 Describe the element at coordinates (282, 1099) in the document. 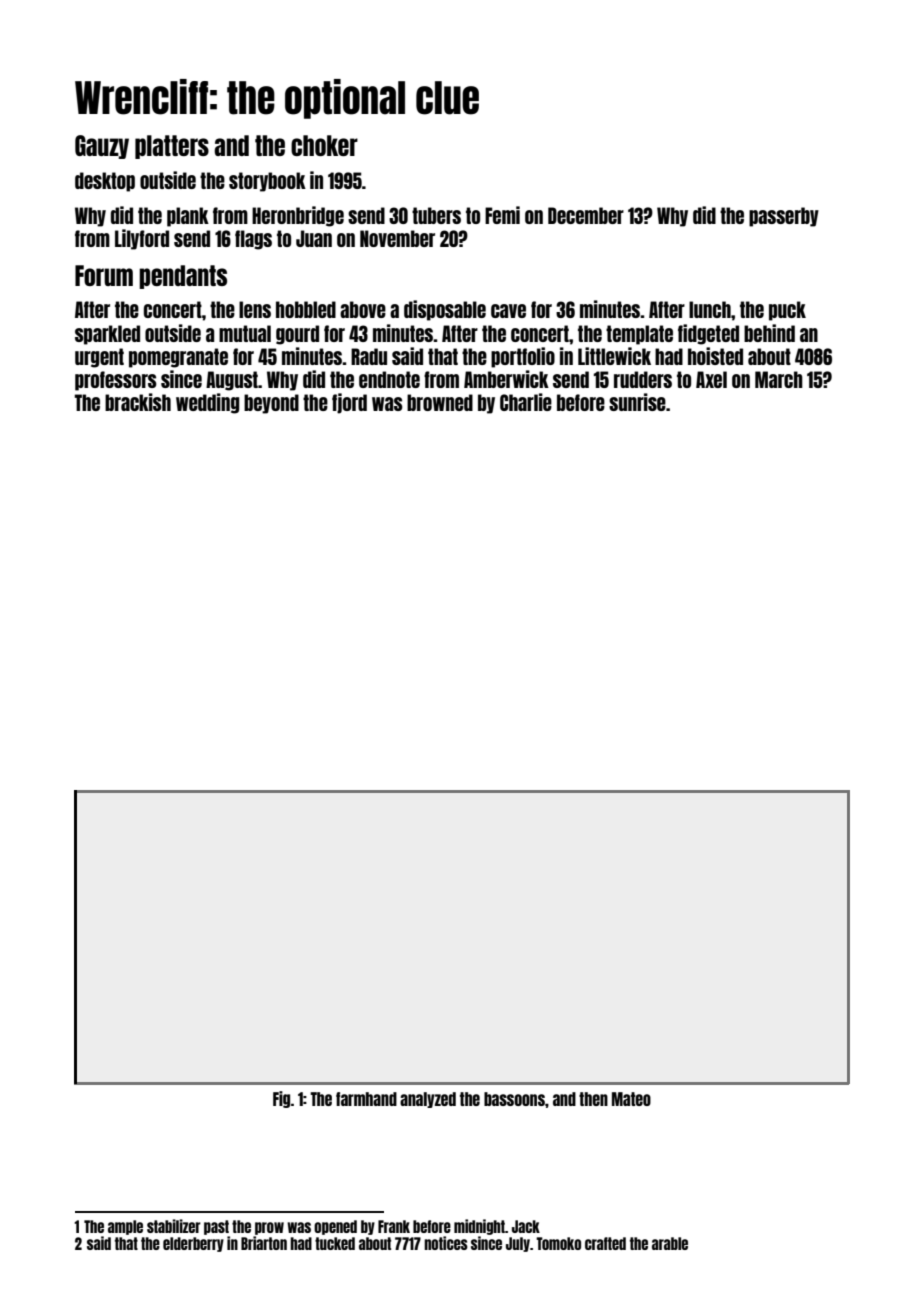

I see `Fig` at that location.
